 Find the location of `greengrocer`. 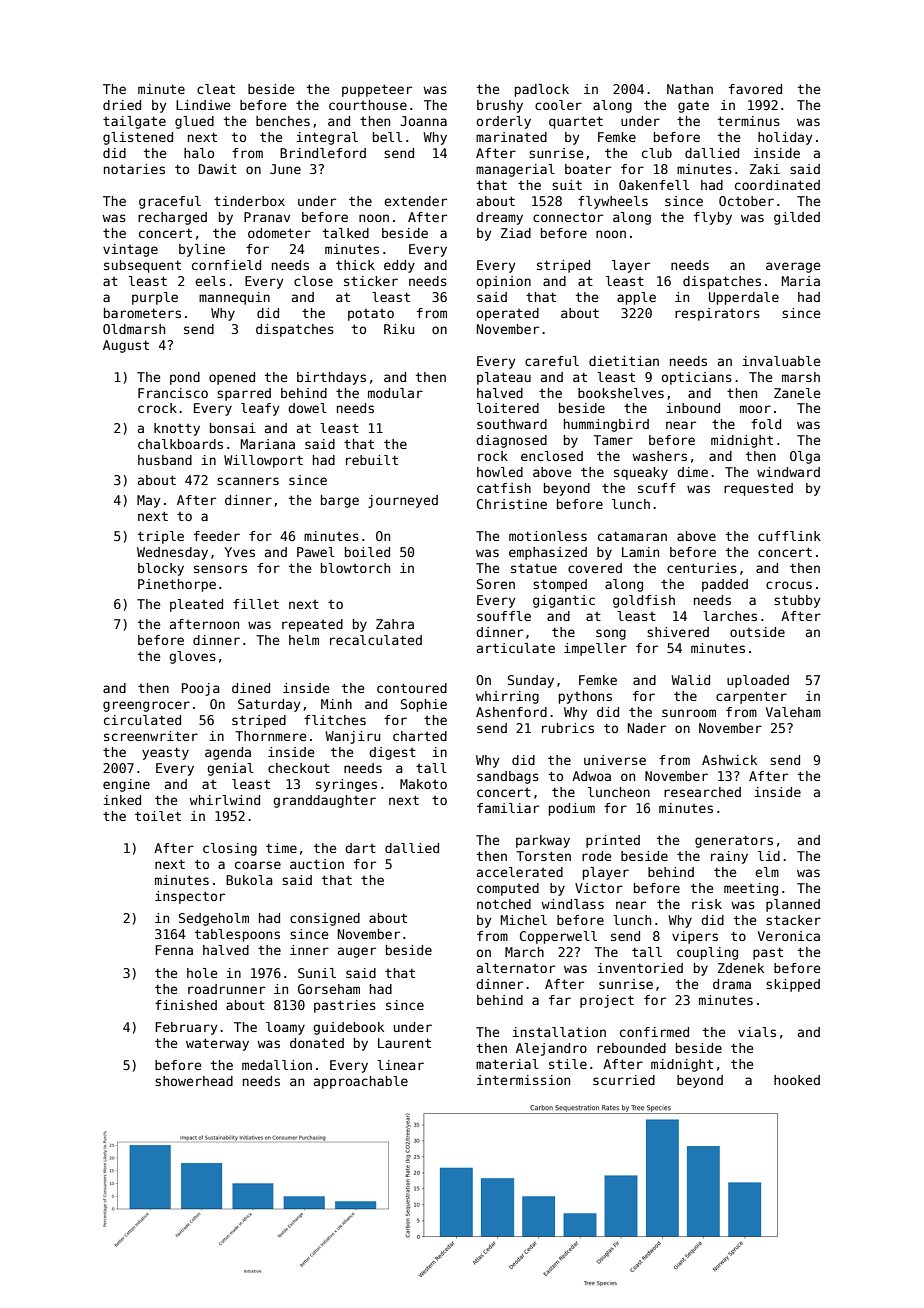

greengrocer is located at coordinates (146, 706).
